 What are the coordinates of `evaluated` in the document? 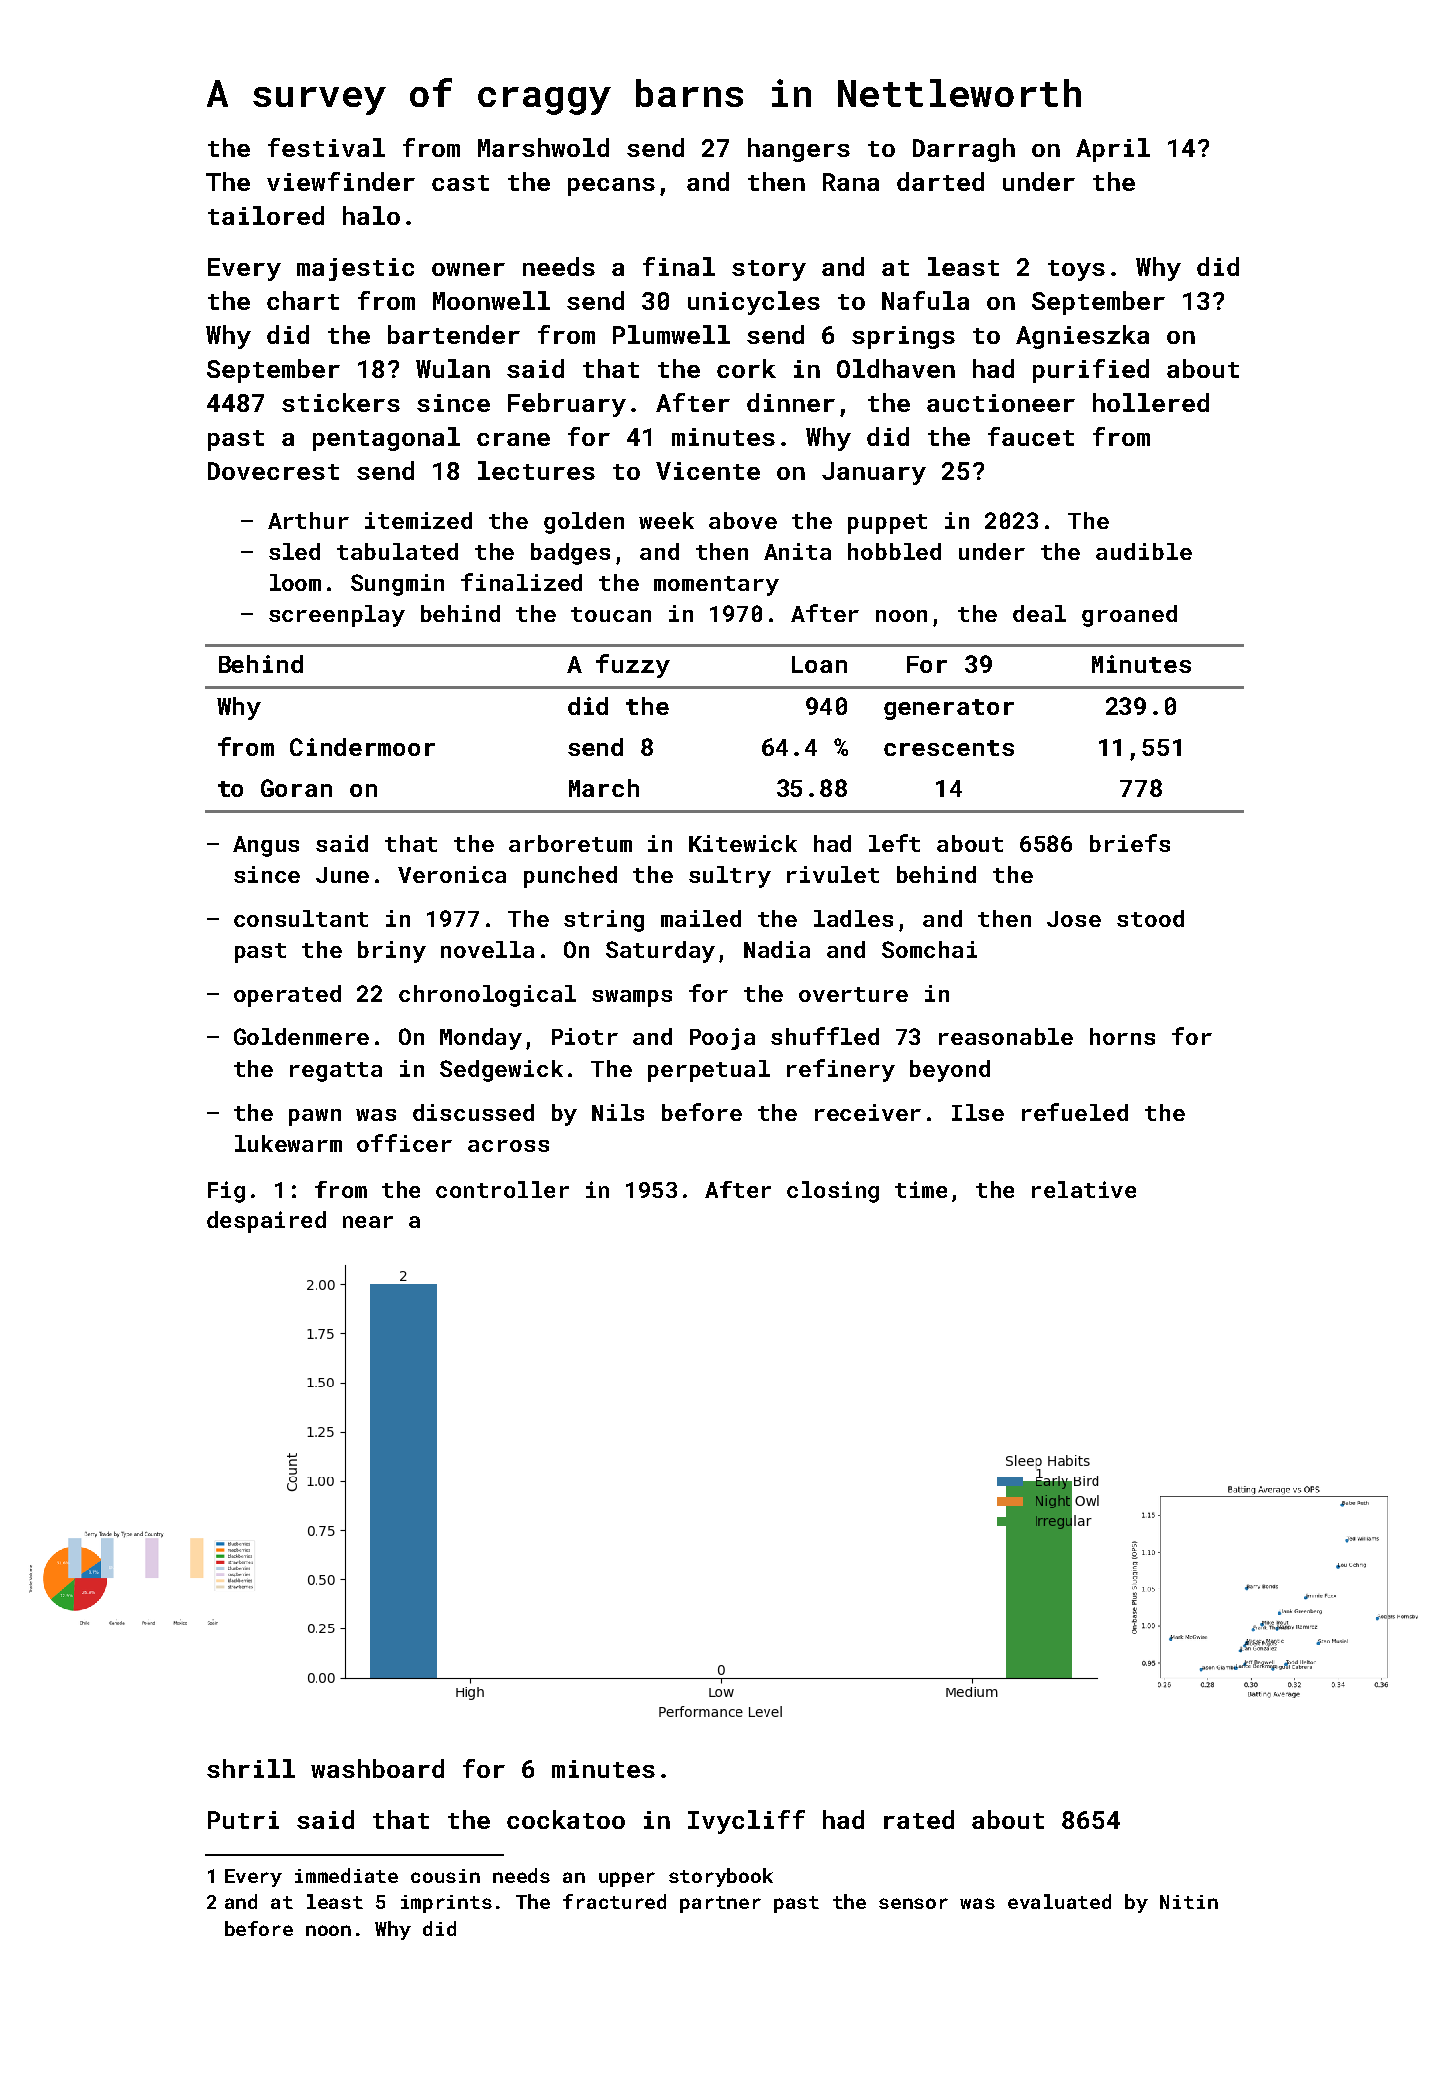 It's located at (1059, 1901).
